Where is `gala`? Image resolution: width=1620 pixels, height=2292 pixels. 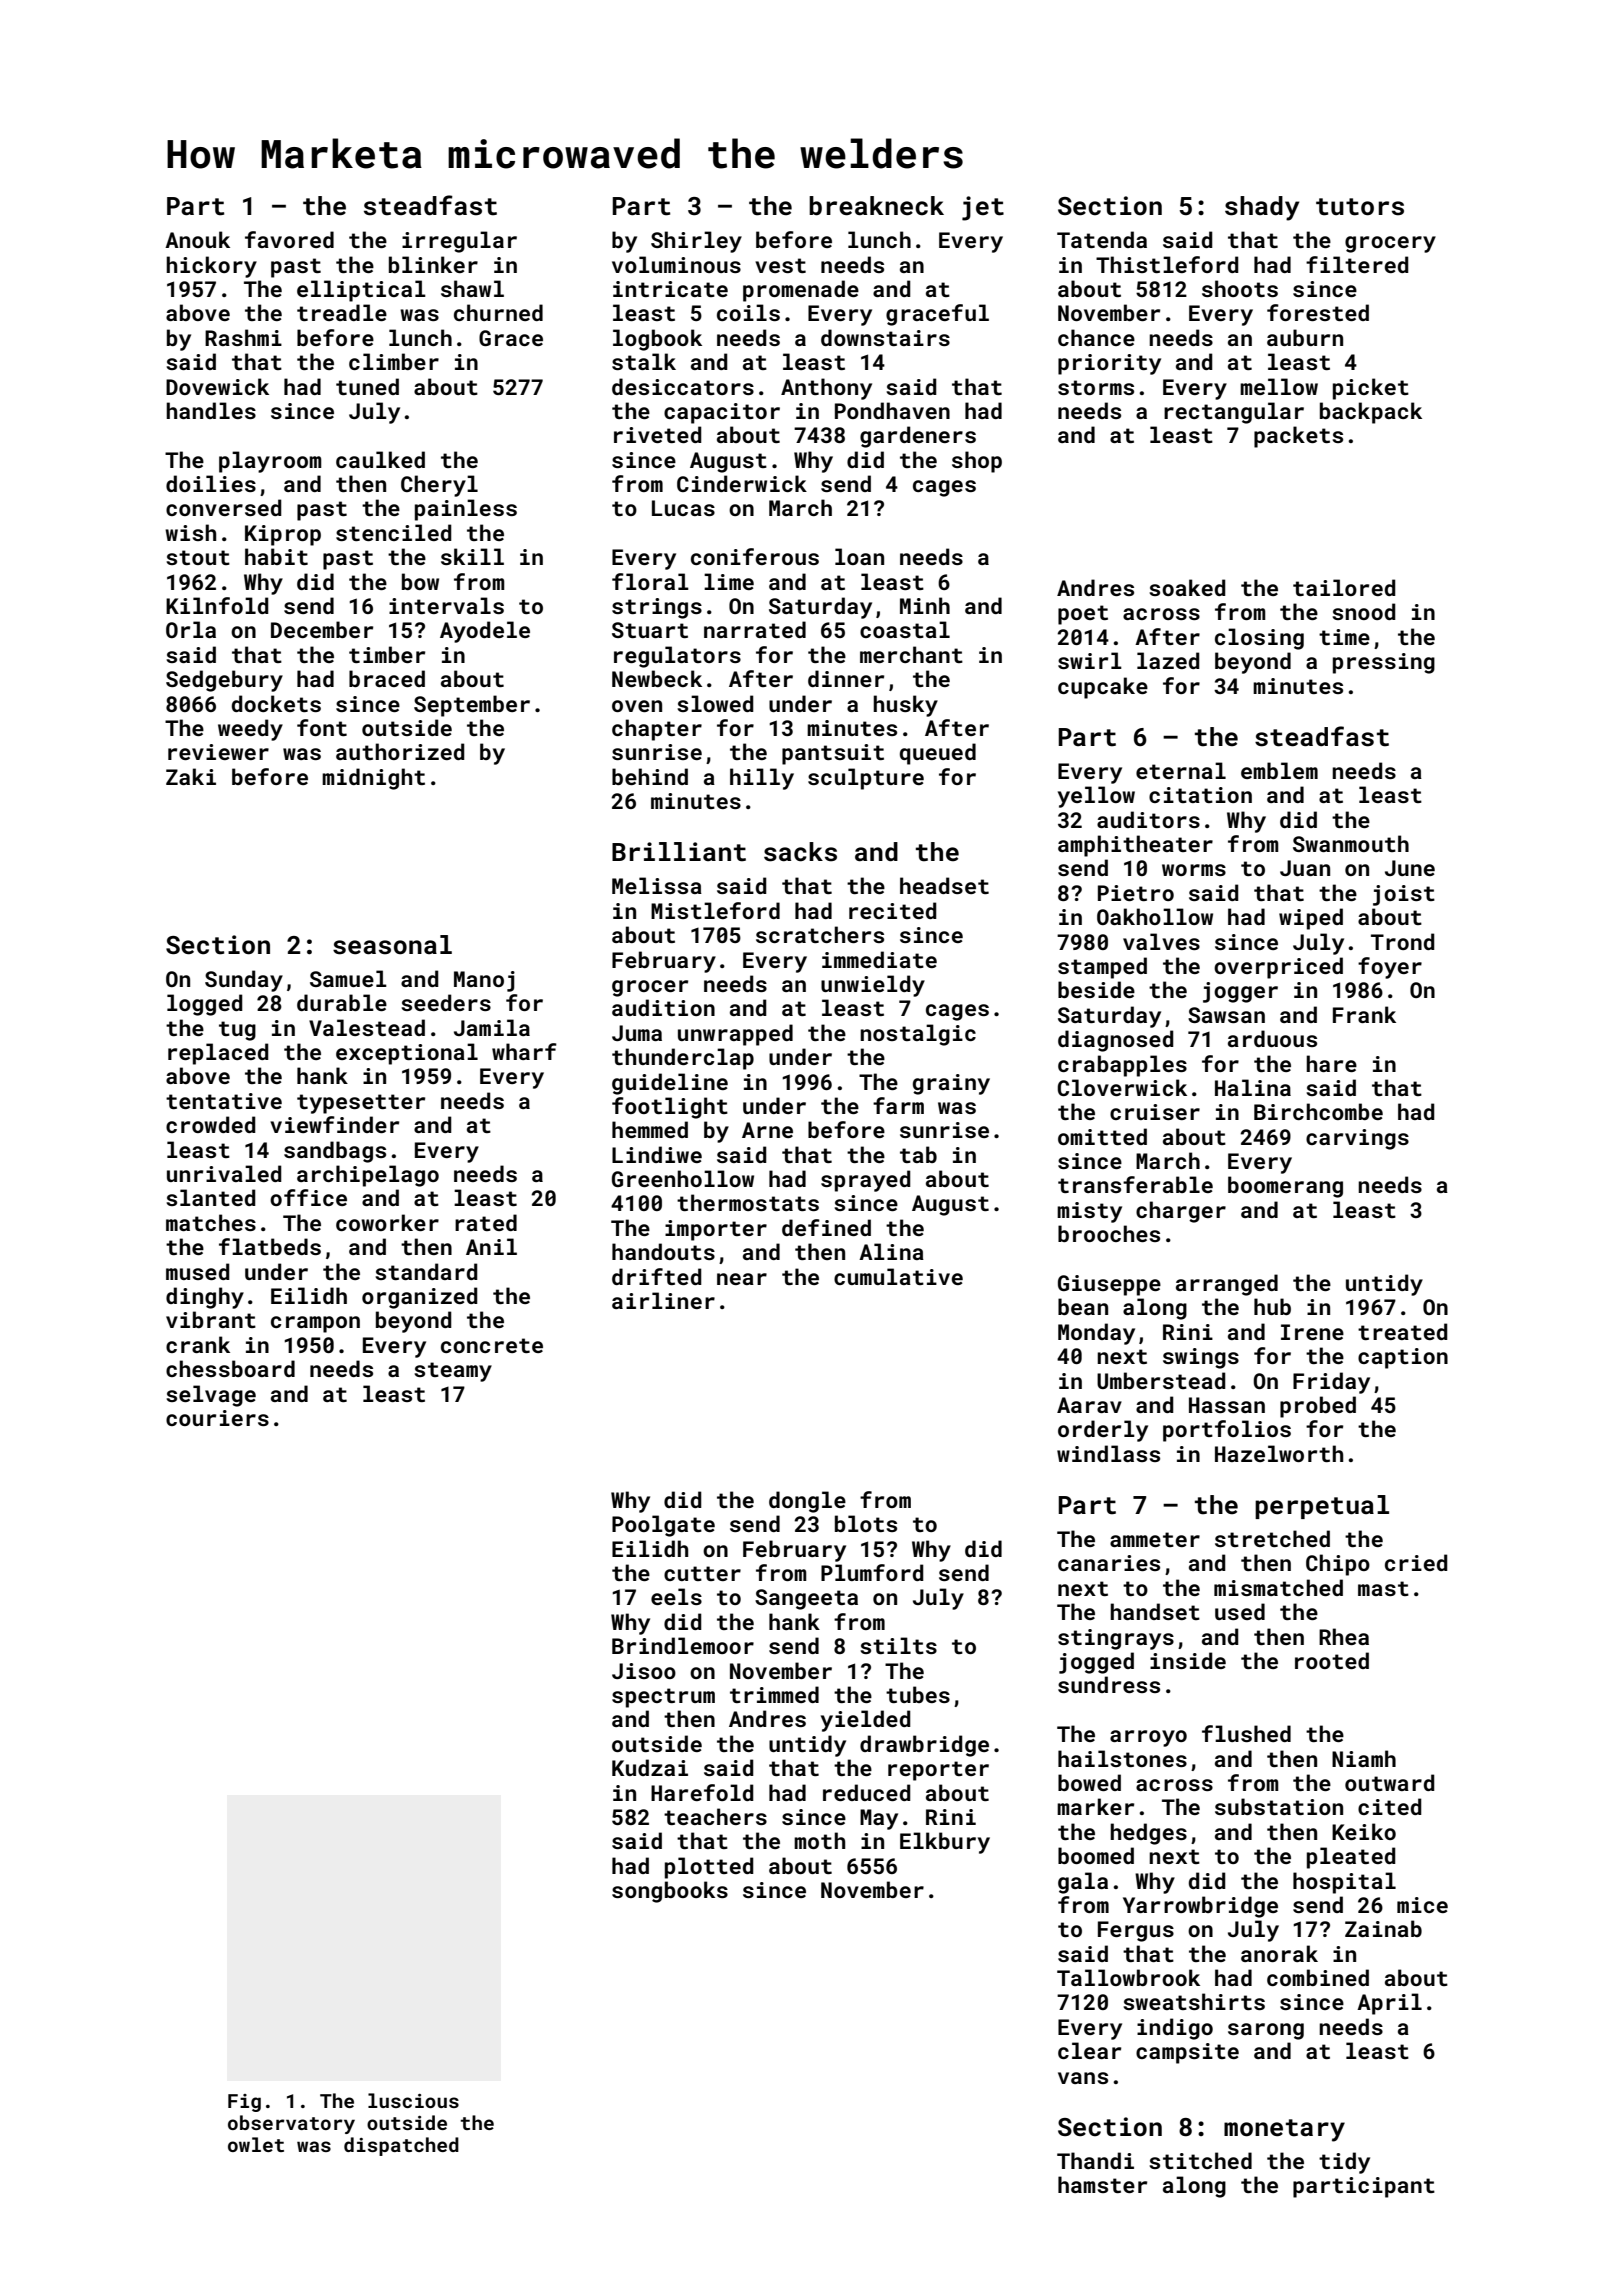 gala is located at coordinates (1083, 1883).
